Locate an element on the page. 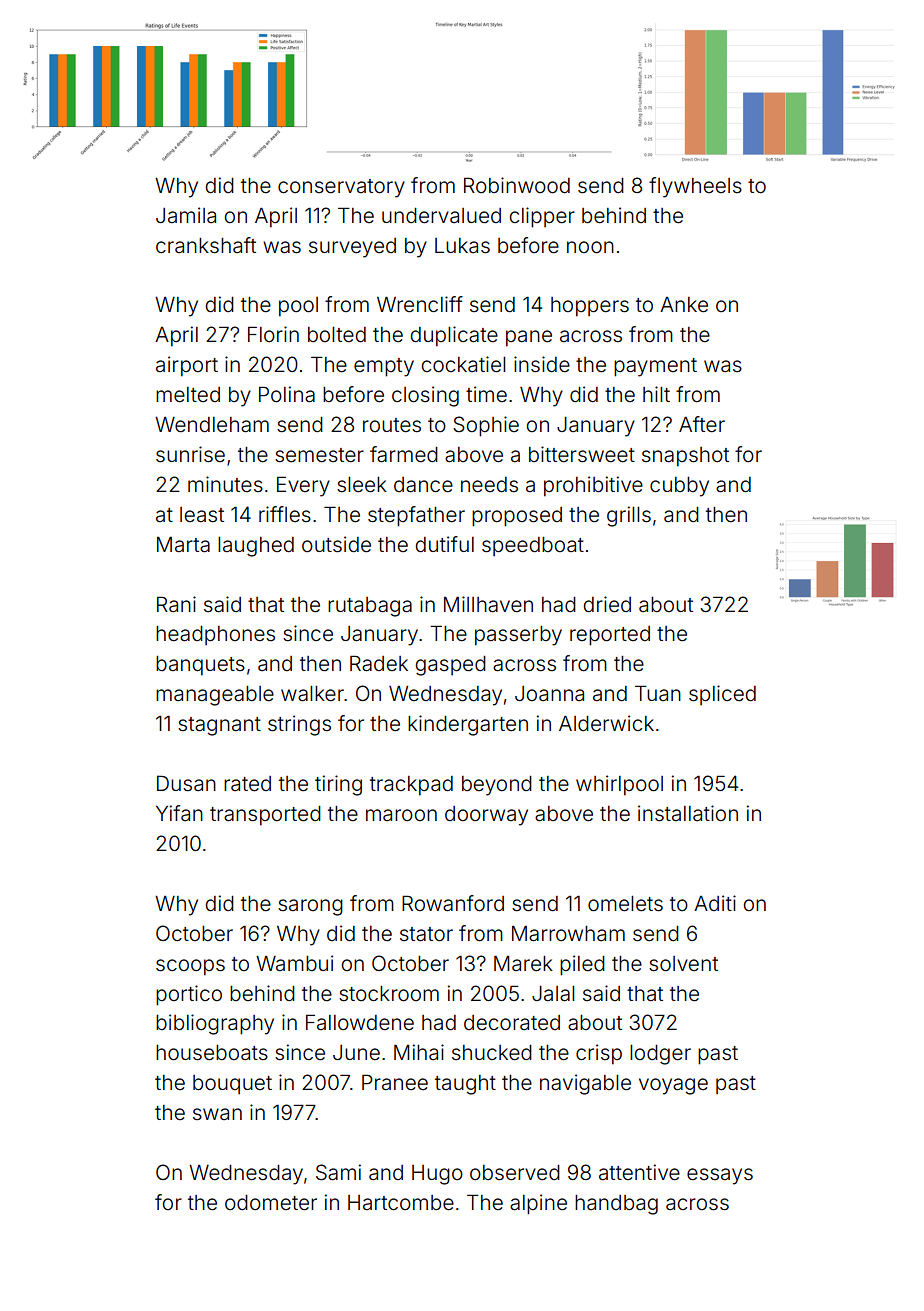 Image resolution: width=924 pixels, height=1311 pixels. attentive is located at coordinates (639, 1172).
